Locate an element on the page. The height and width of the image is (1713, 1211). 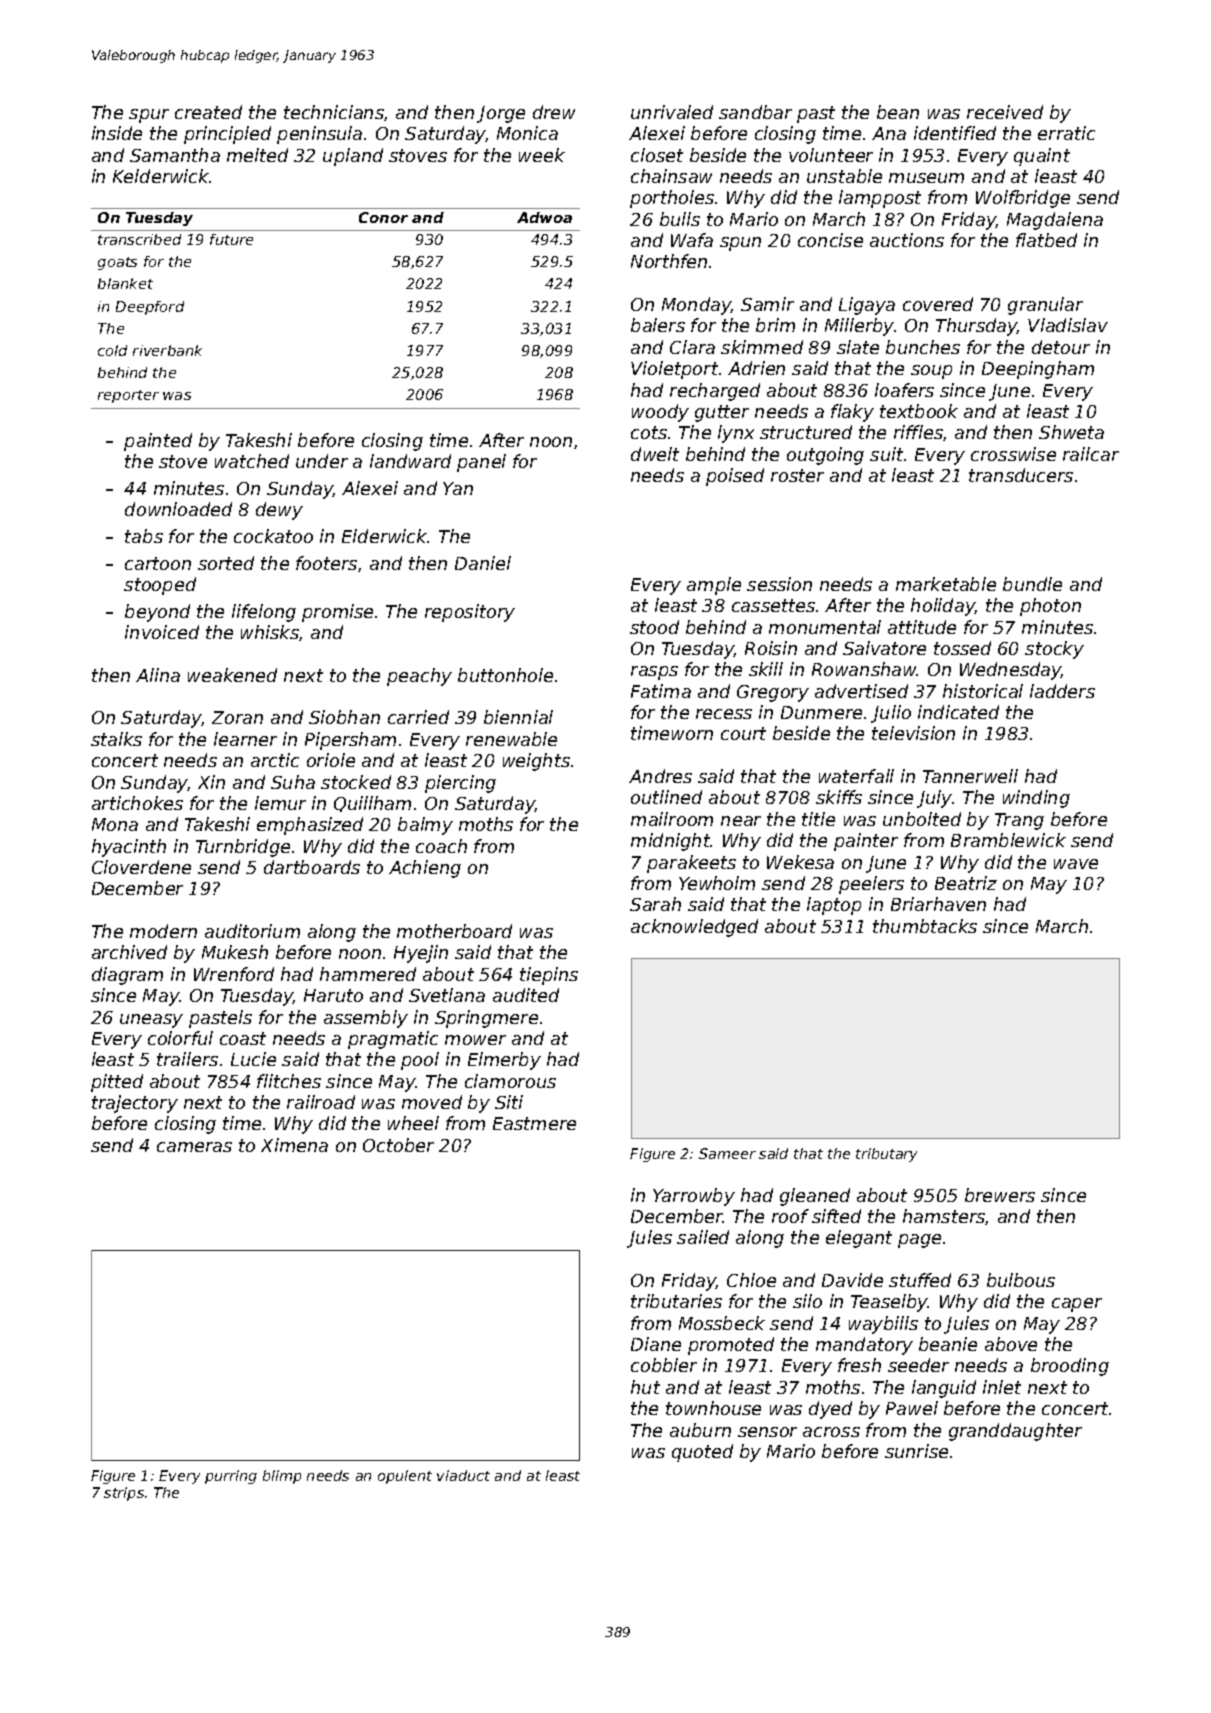
balmy is located at coordinates (425, 826).
